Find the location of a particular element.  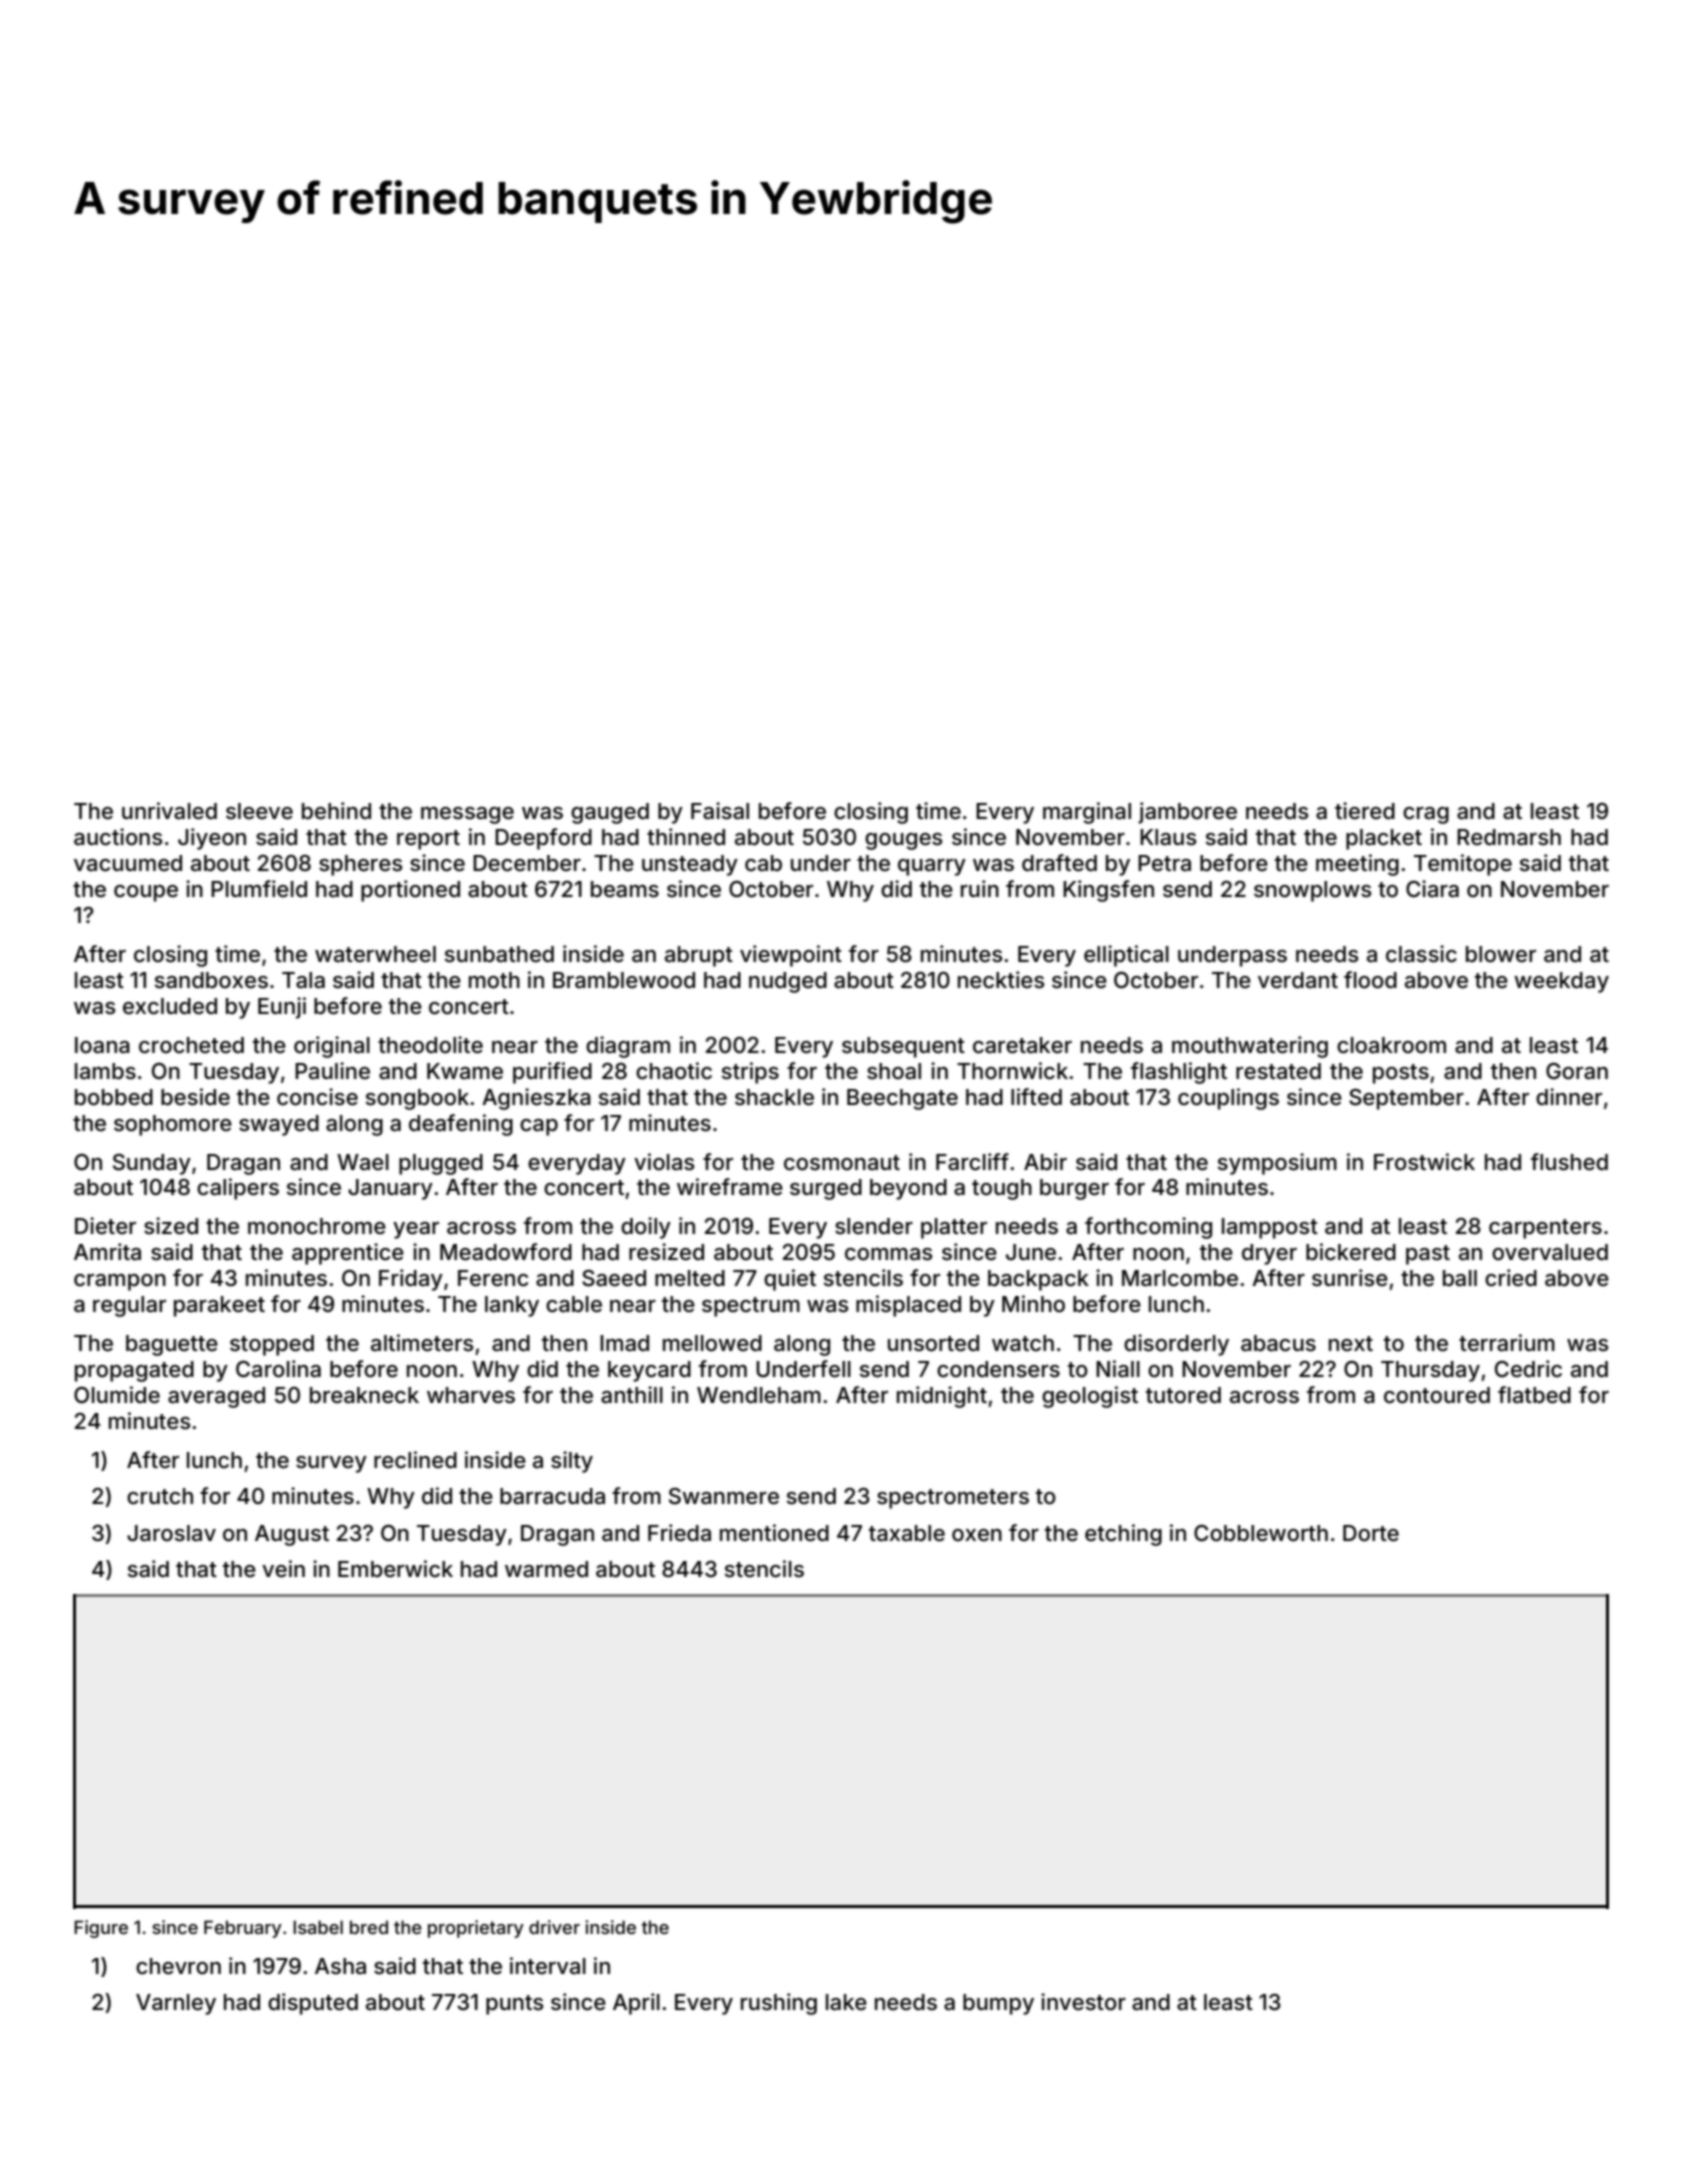

rushing is located at coordinates (779, 2004).
